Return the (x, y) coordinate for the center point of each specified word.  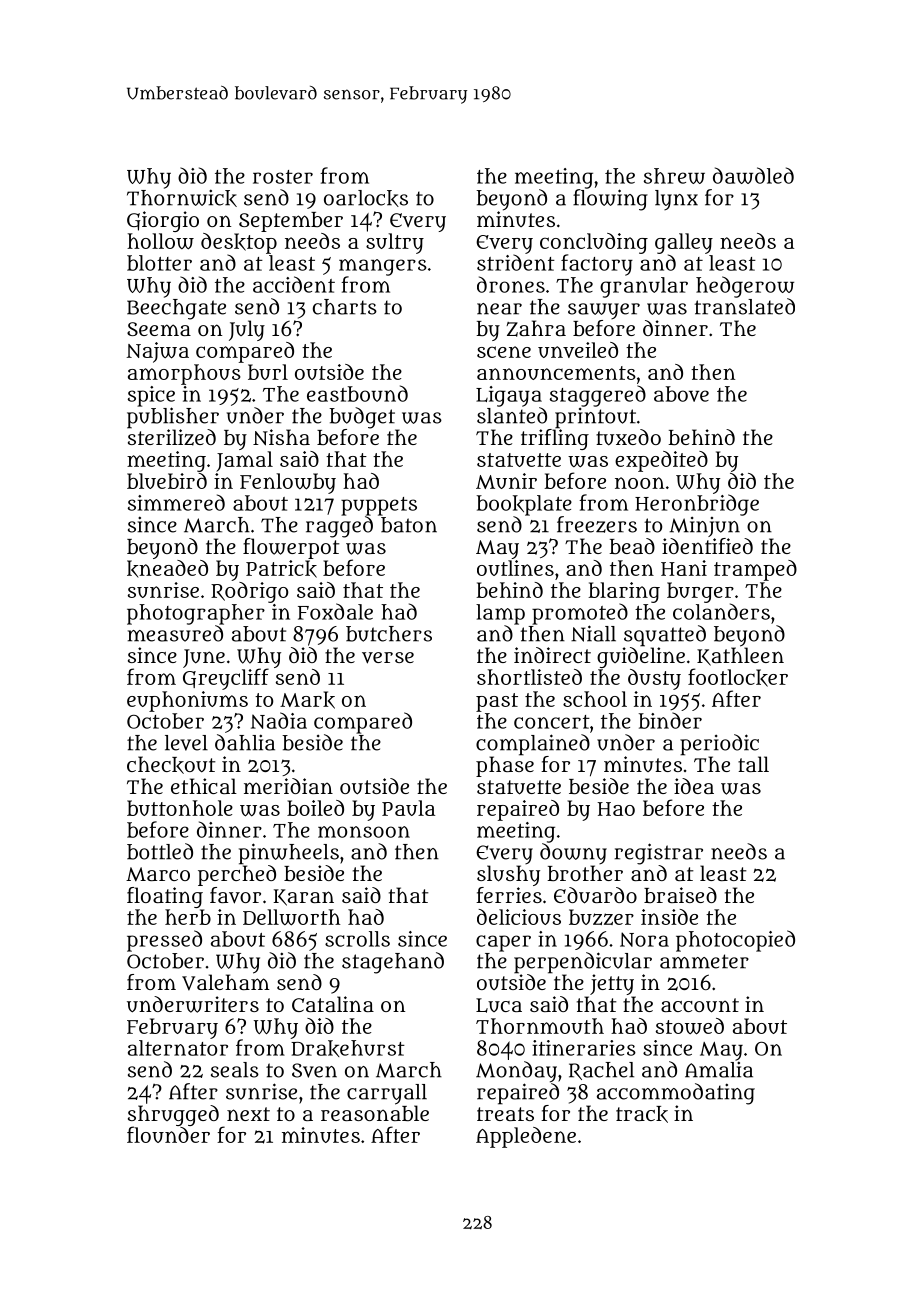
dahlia (245, 742)
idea (694, 786)
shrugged (173, 1115)
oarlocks (366, 198)
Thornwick (182, 198)
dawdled (753, 175)
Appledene (526, 1137)
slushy (508, 875)
